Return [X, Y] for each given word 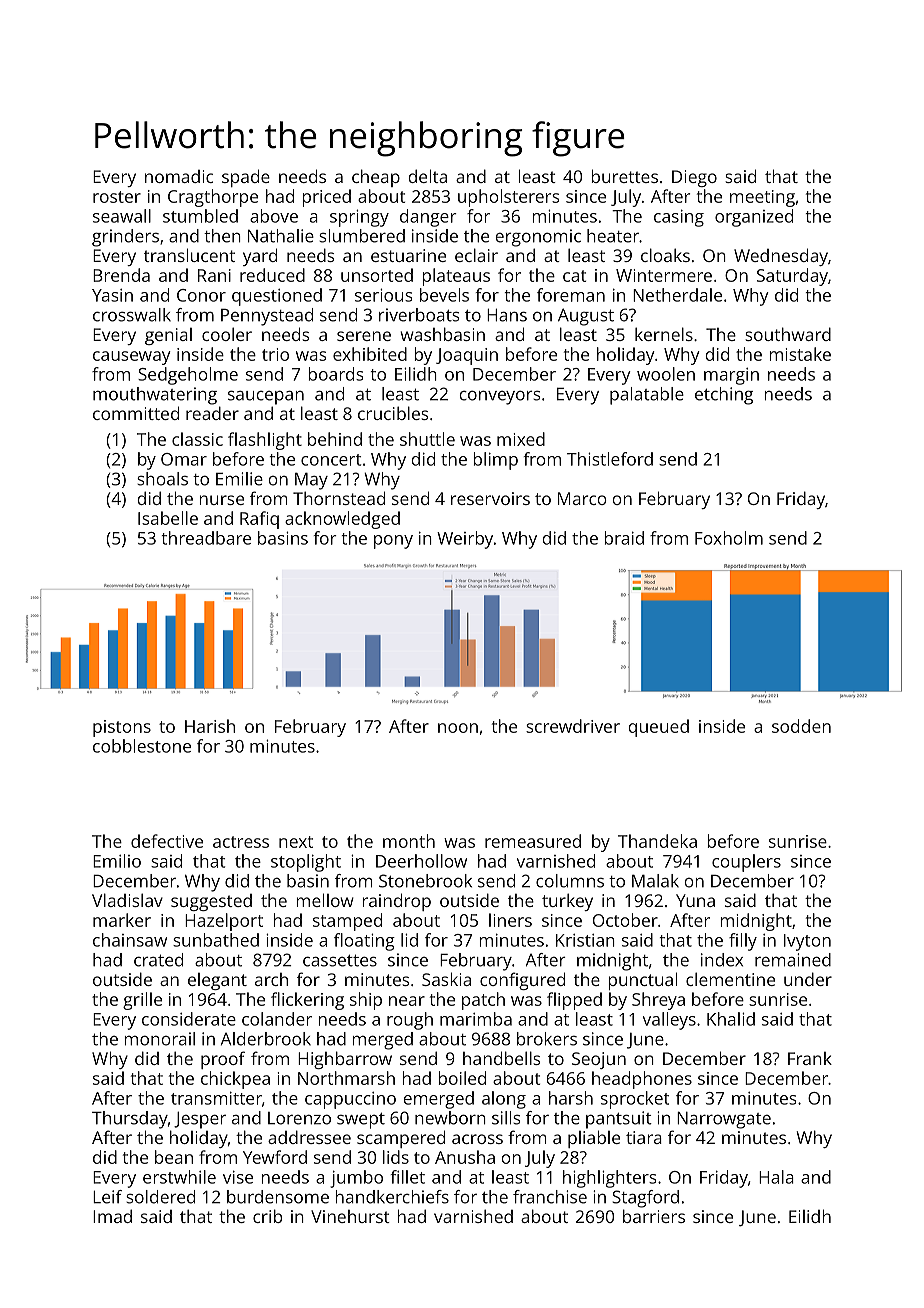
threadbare [206, 538]
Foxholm [729, 538]
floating [364, 942]
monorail [159, 1039]
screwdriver [573, 726]
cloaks [665, 255]
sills [506, 1118]
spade [246, 178]
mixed [521, 439]
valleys [669, 1021]
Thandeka [657, 841]
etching [724, 396]
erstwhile [179, 1177]
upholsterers [508, 198]
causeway [131, 358]
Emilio [117, 861]
